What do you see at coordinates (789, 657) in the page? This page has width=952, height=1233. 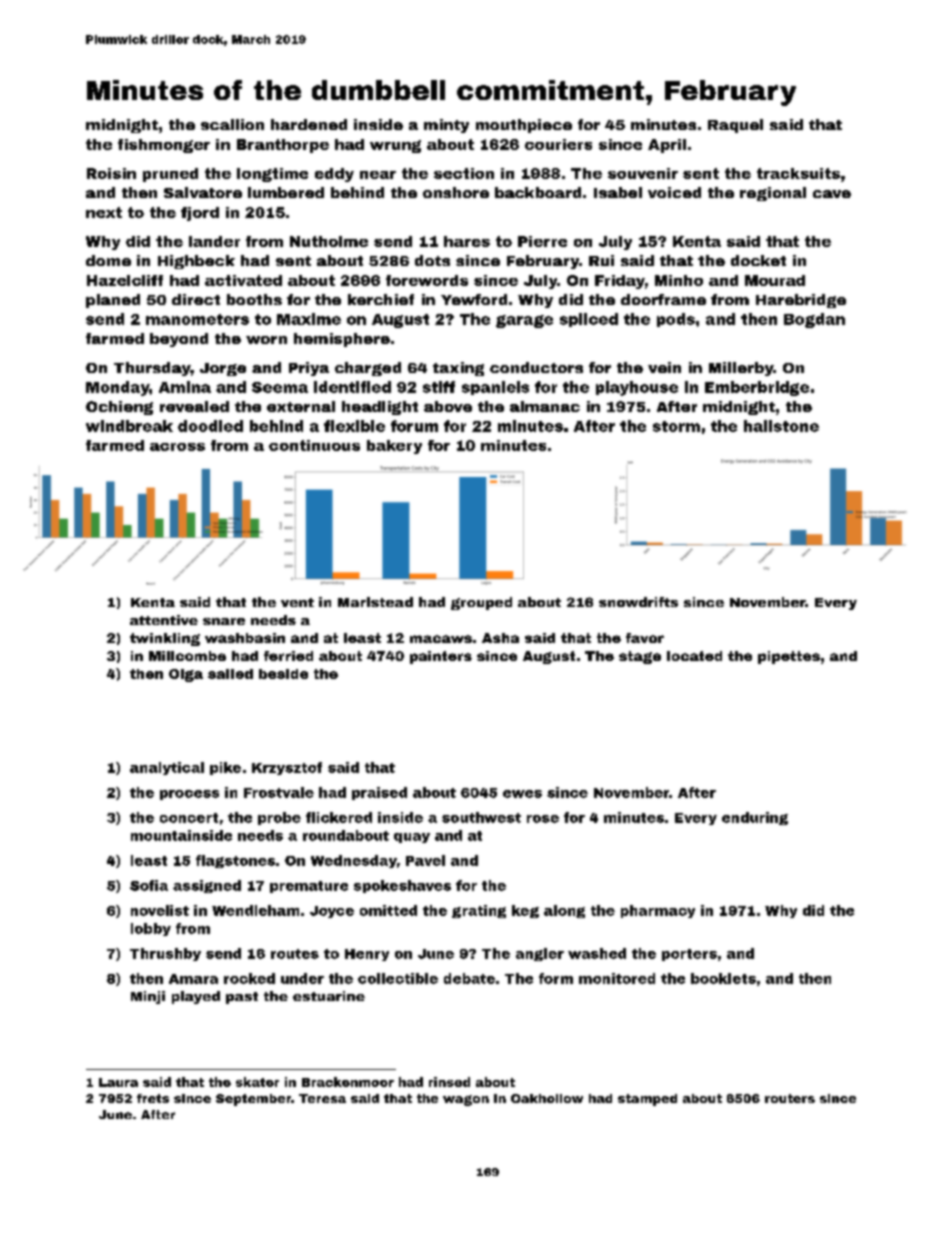 I see `pipettes` at bounding box center [789, 657].
